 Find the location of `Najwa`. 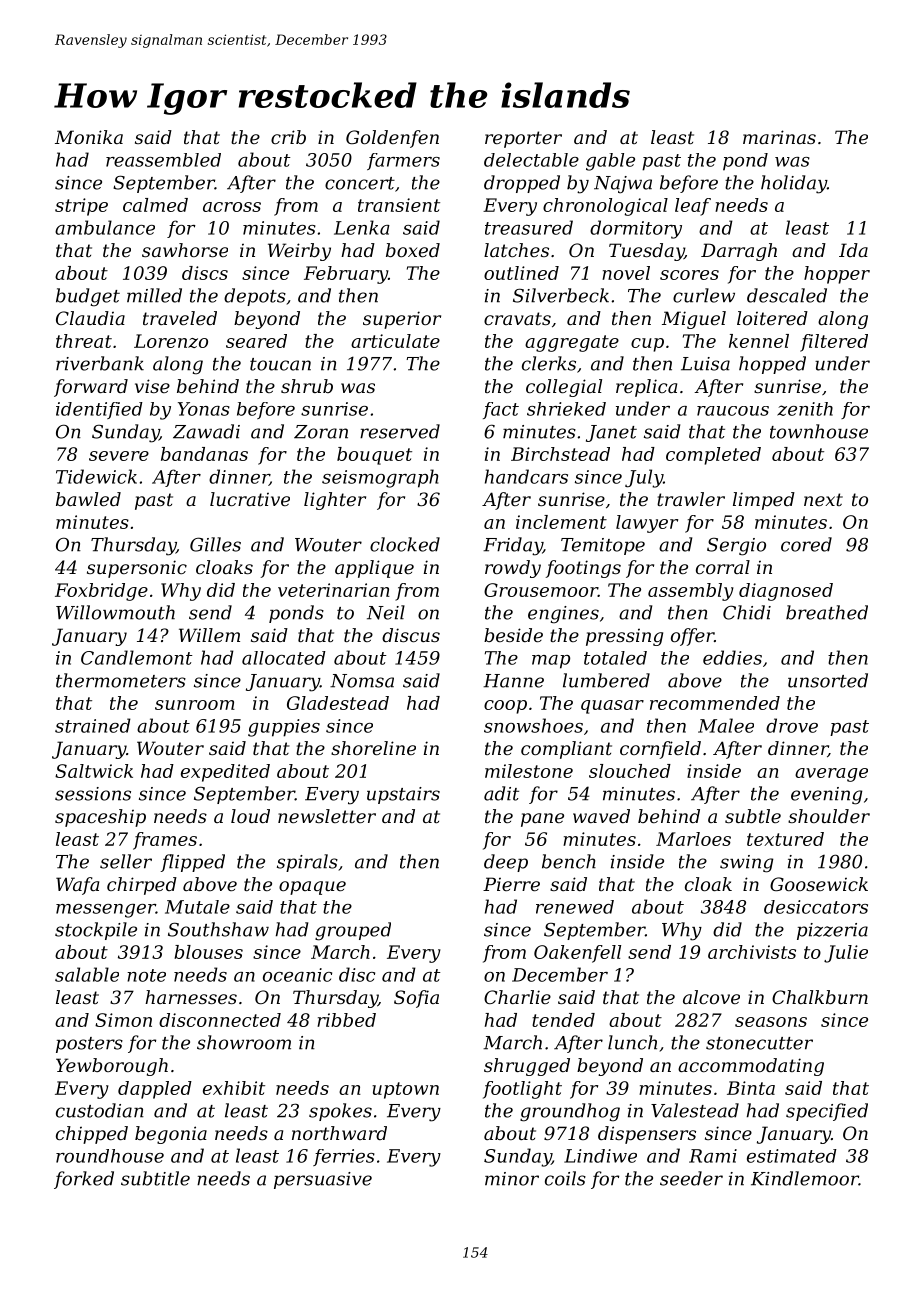

Najwa is located at coordinates (623, 184).
